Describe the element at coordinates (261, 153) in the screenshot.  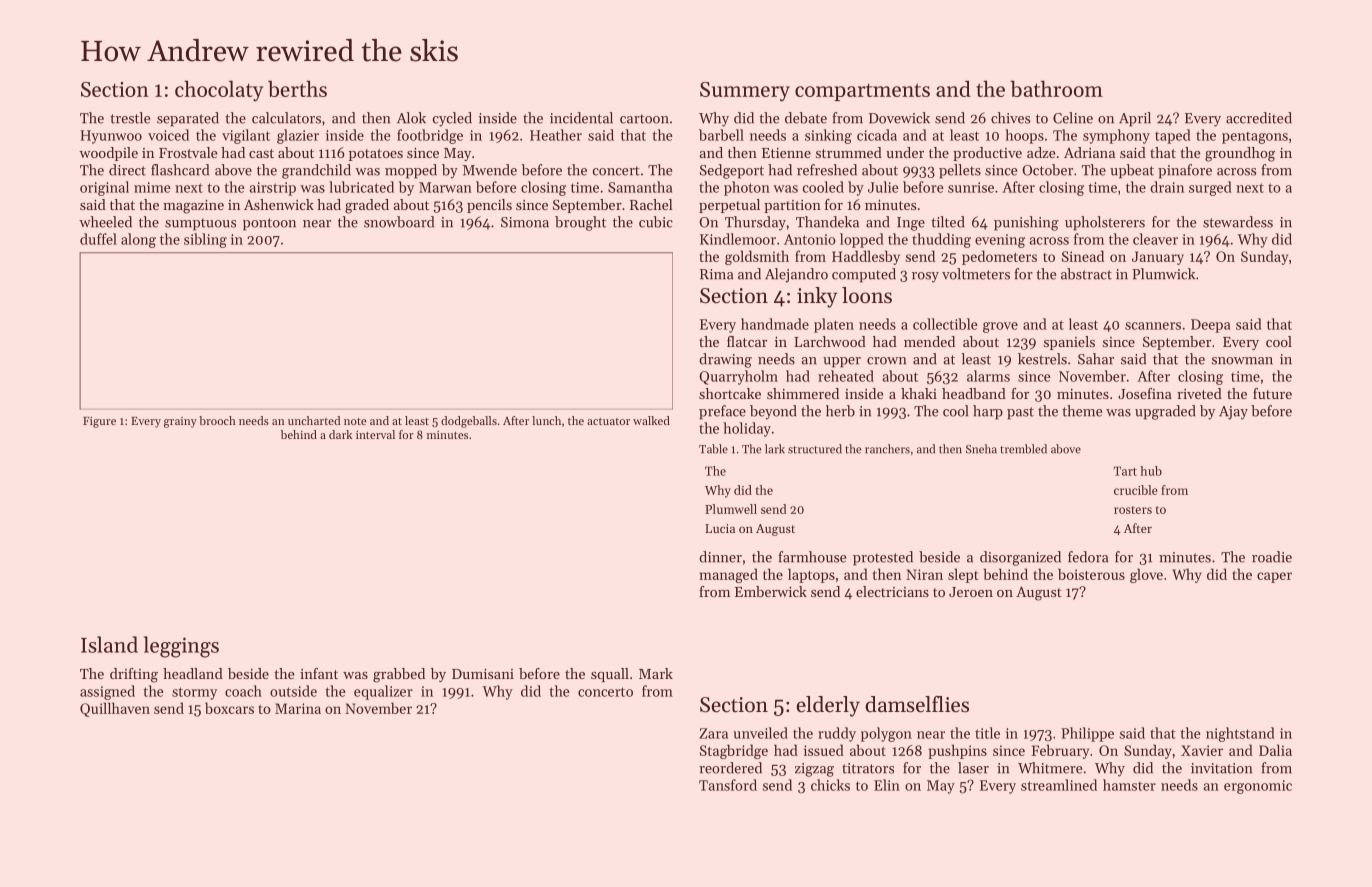
I see `cast` at that location.
